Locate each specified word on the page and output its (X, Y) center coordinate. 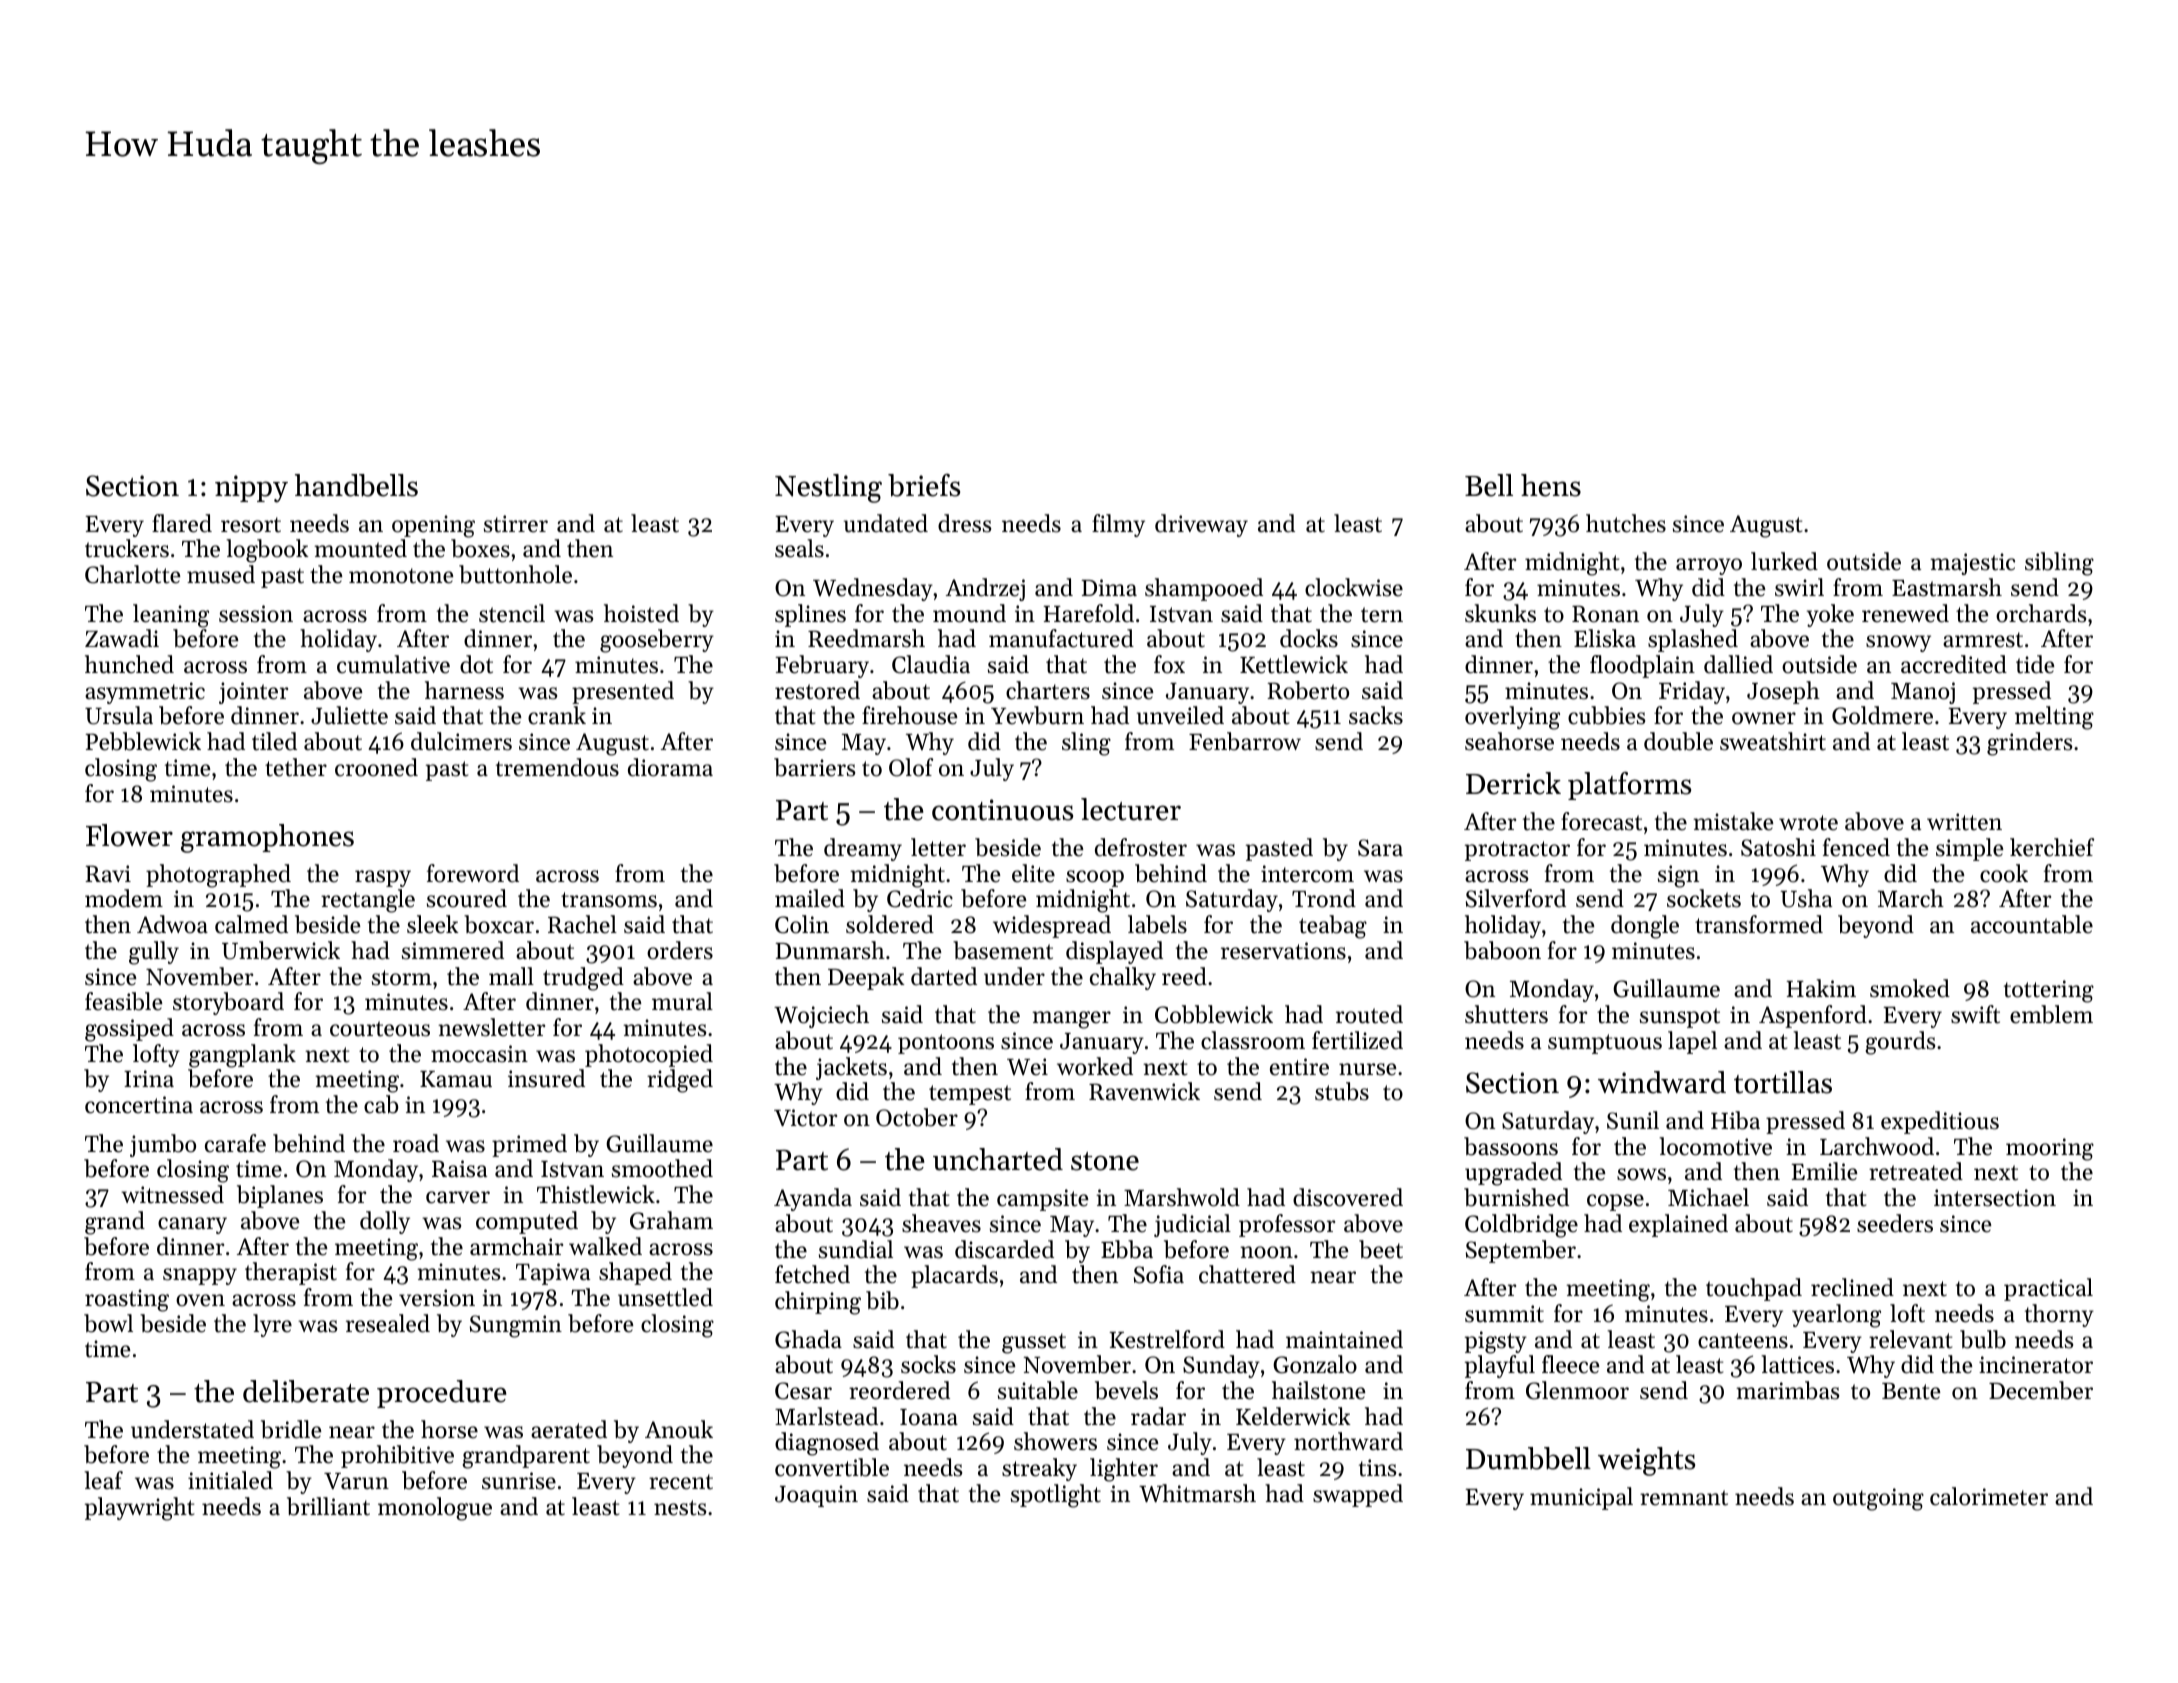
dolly (385, 1222)
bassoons (1511, 1146)
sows (1641, 1174)
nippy (251, 489)
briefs (924, 485)
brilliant (328, 1506)
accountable (2032, 924)
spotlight (1056, 1496)
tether (296, 767)
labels (1157, 924)
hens (1551, 485)
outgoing (1878, 1499)
